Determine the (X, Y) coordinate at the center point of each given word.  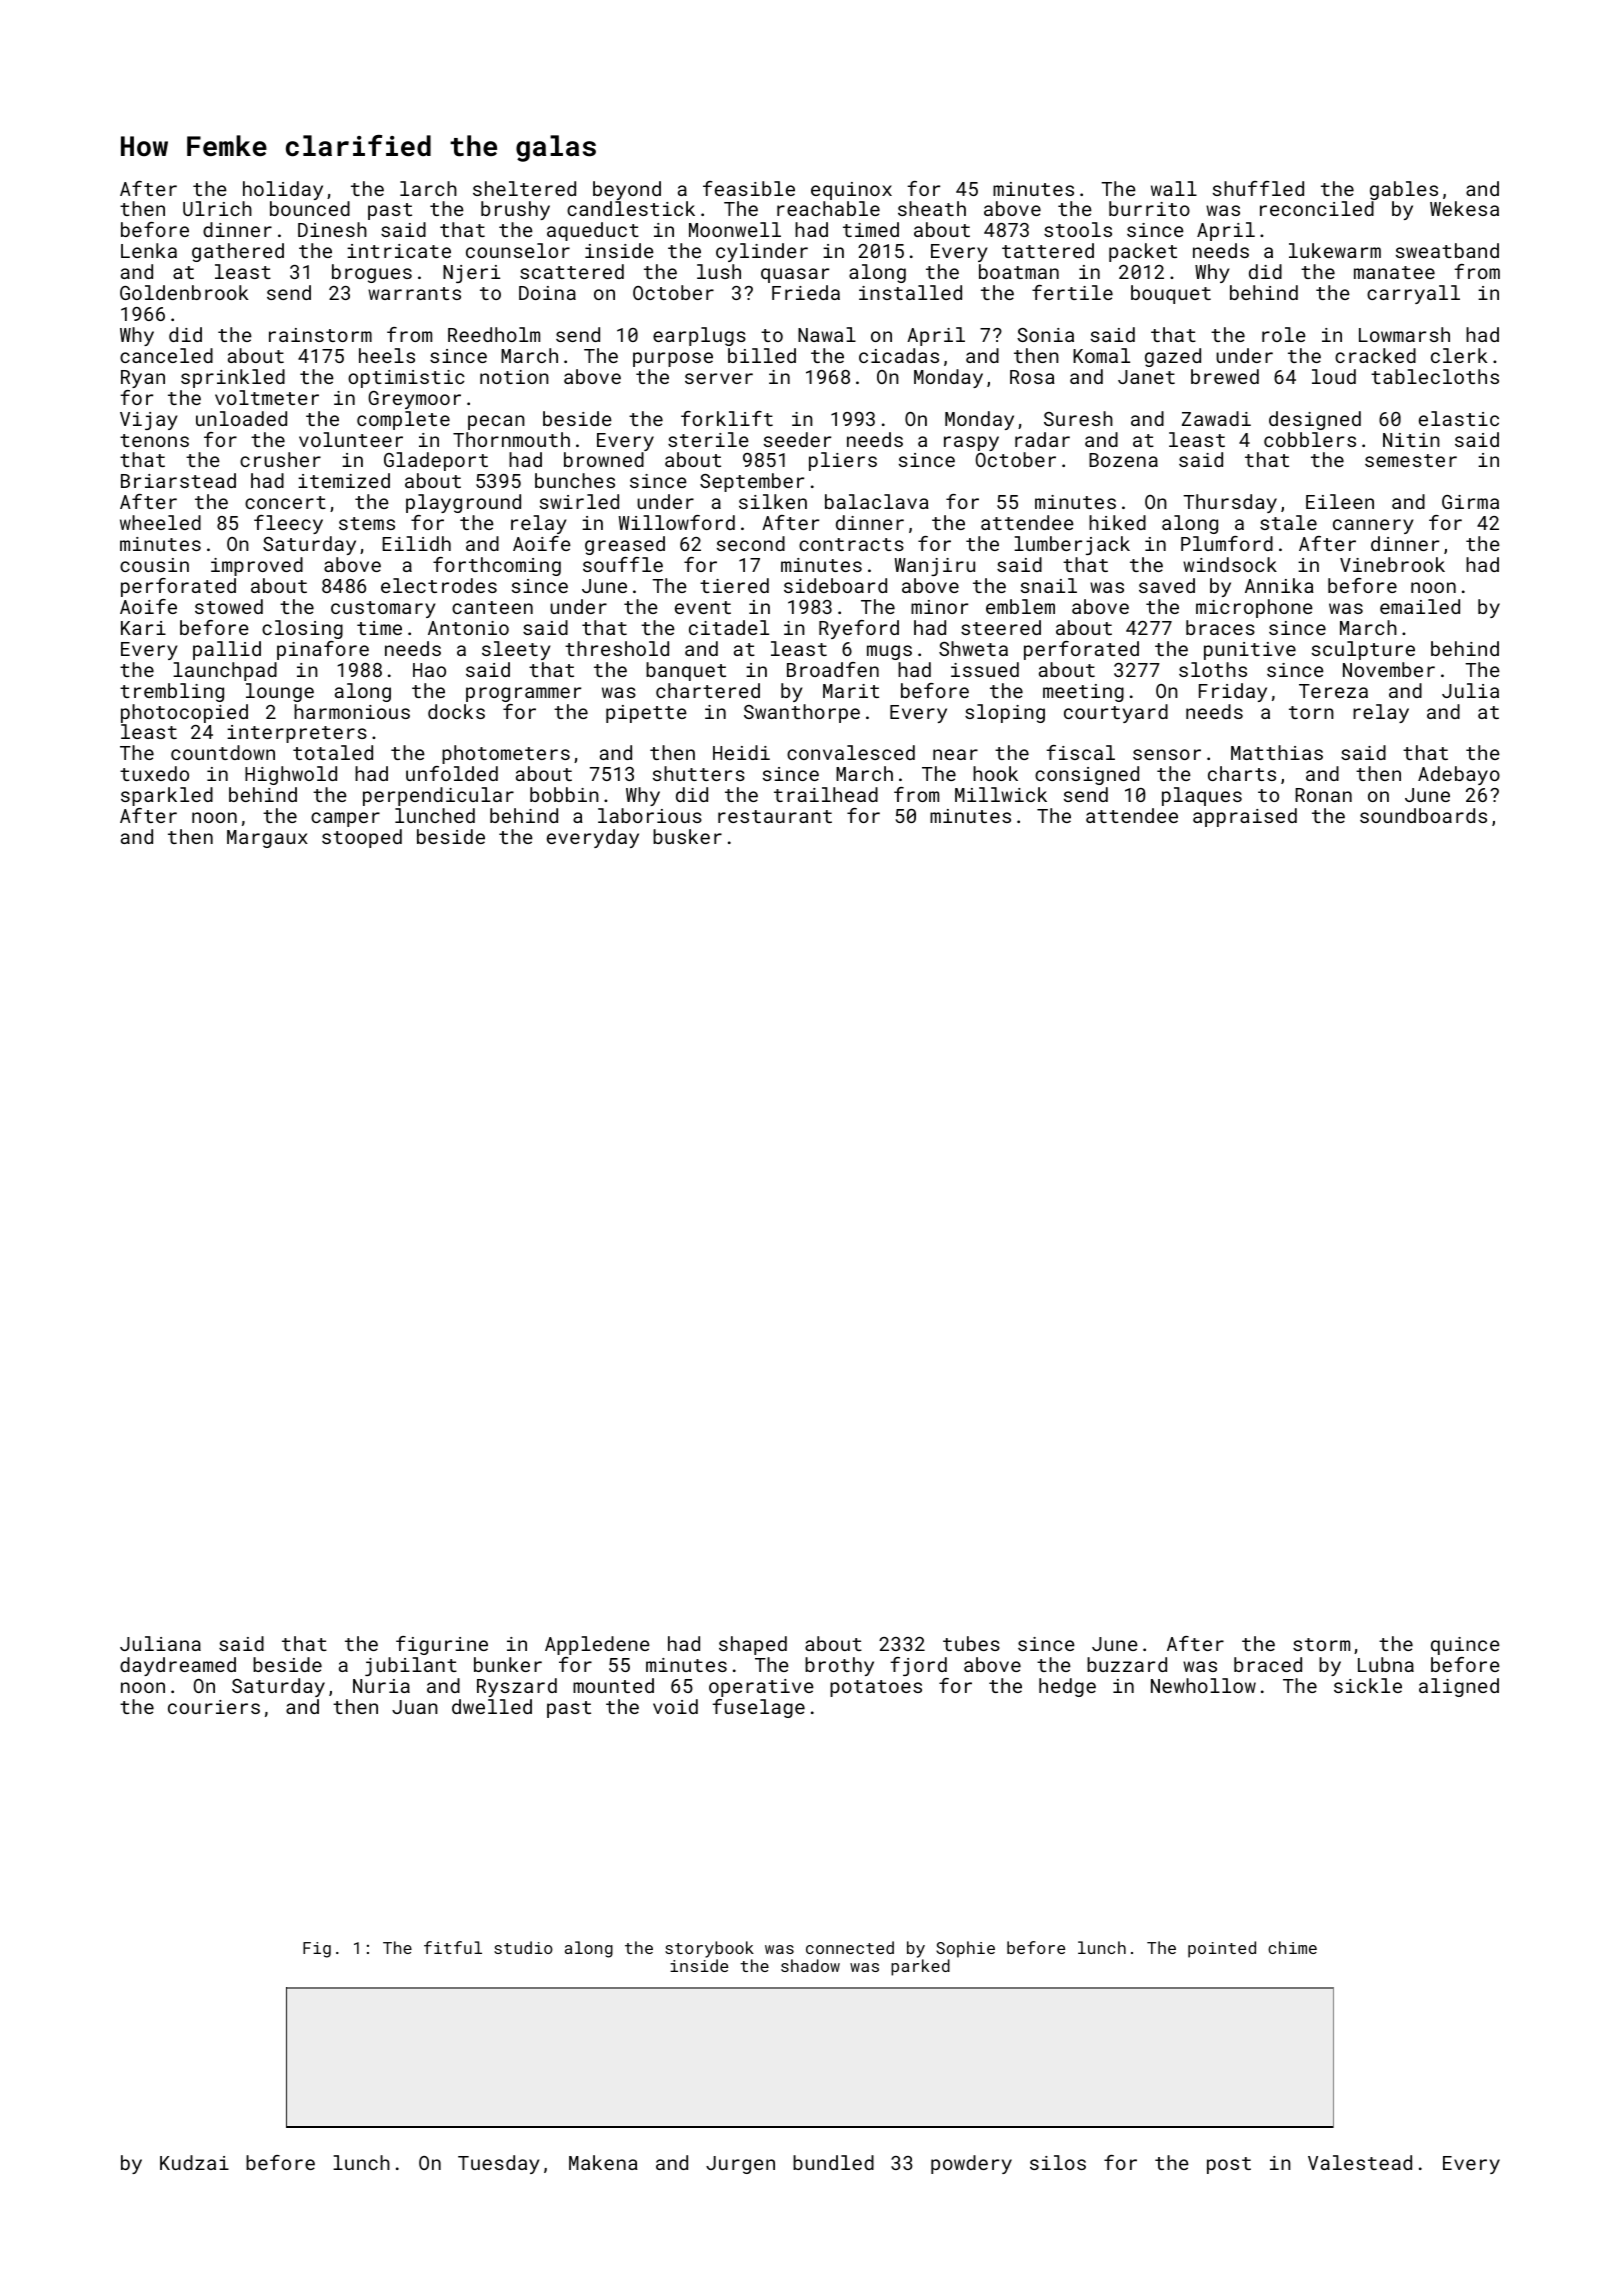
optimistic (406, 379)
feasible (749, 188)
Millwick (1001, 794)
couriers (214, 1707)
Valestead (1360, 2162)
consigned (1087, 775)
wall (1174, 188)
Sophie (965, 1949)
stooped (362, 838)
